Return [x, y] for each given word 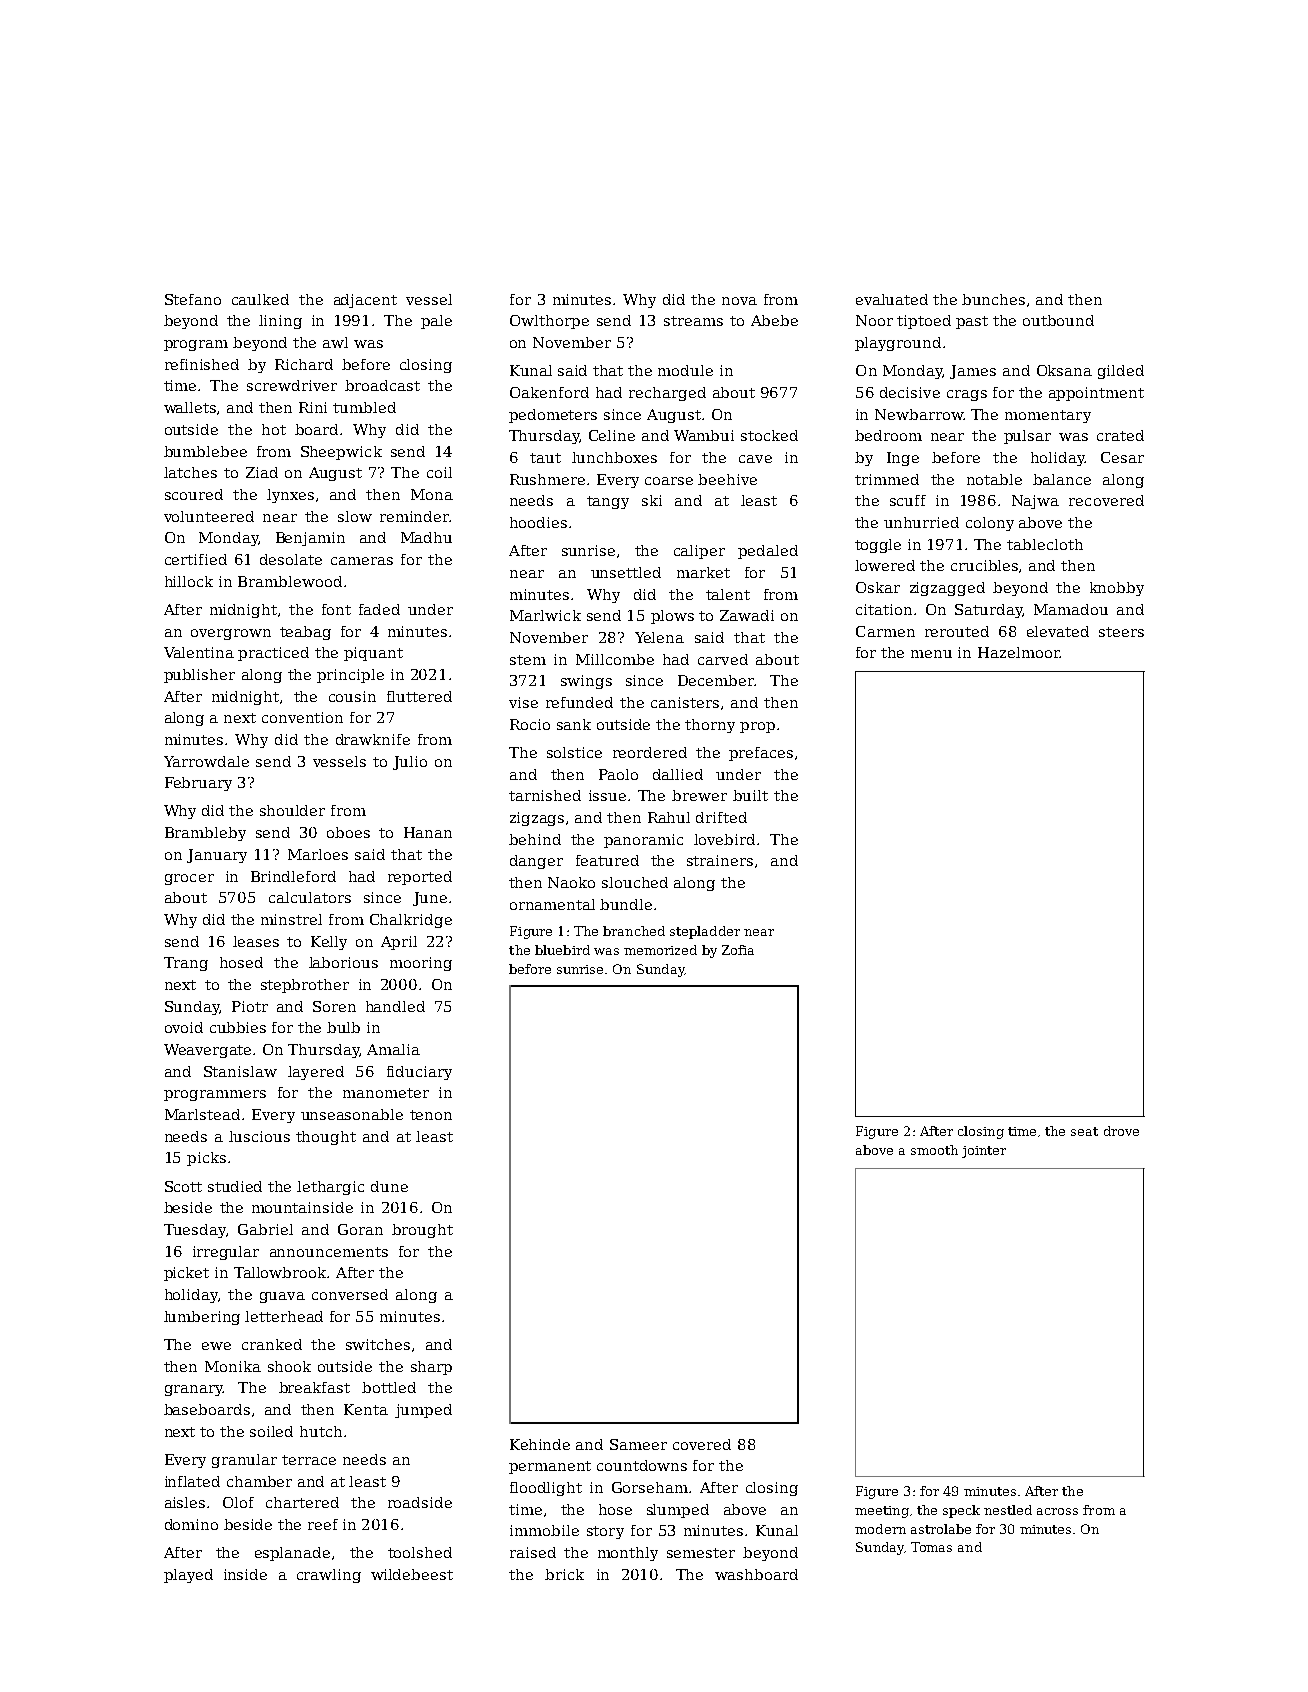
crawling [329, 1576]
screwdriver [292, 385]
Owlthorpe [549, 322]
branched [634, 931]
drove [1121, 1131]
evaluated [892, 299]
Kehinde [540, 1444]
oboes [348, 832]
